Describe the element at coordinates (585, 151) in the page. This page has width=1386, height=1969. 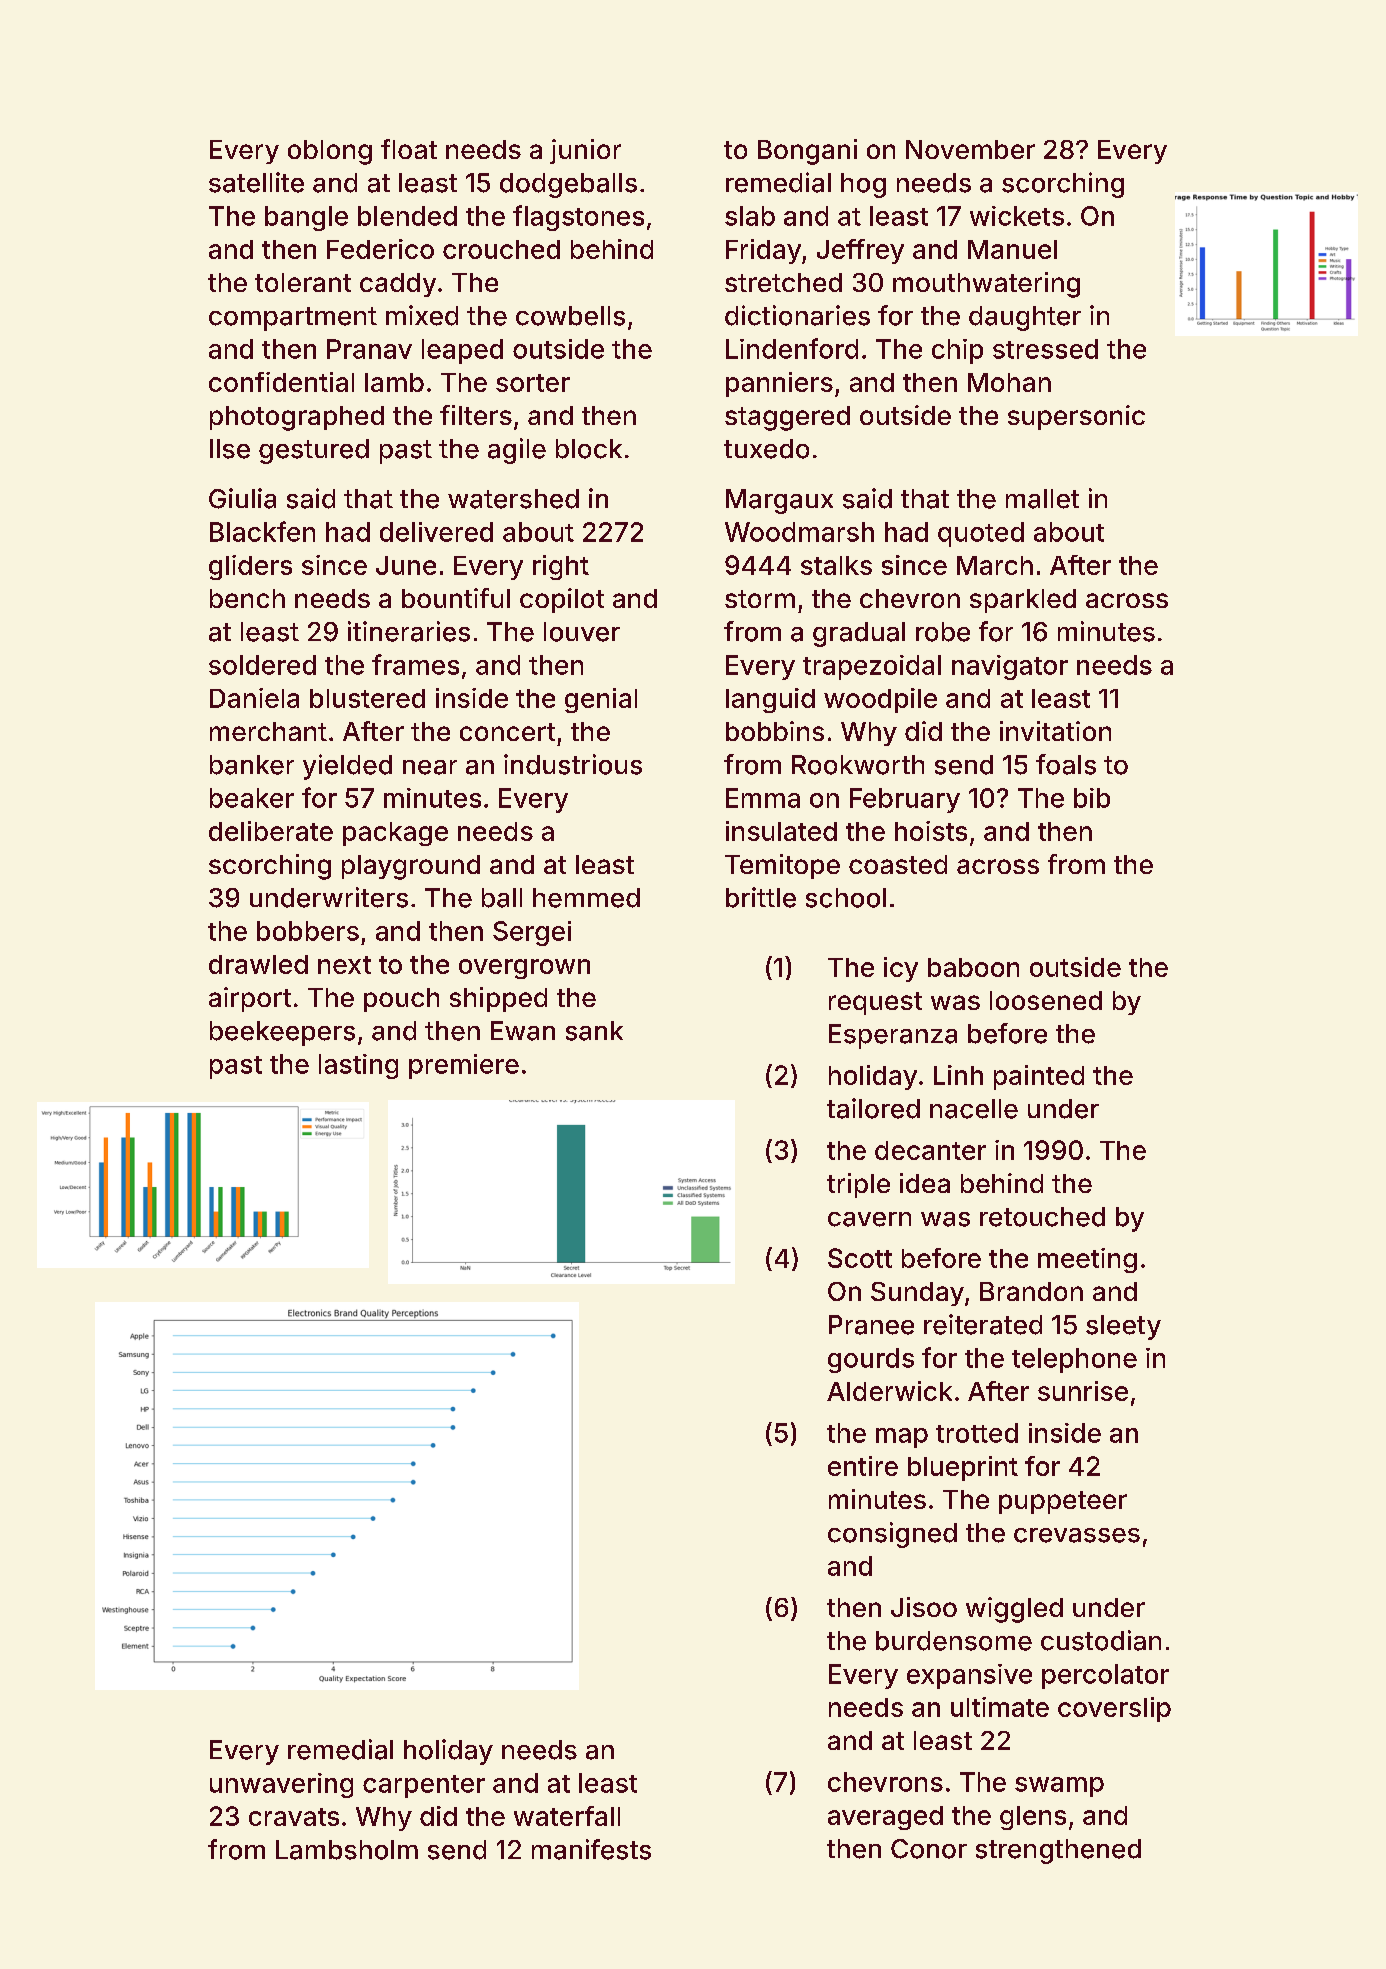
I see `junior` at that location.
